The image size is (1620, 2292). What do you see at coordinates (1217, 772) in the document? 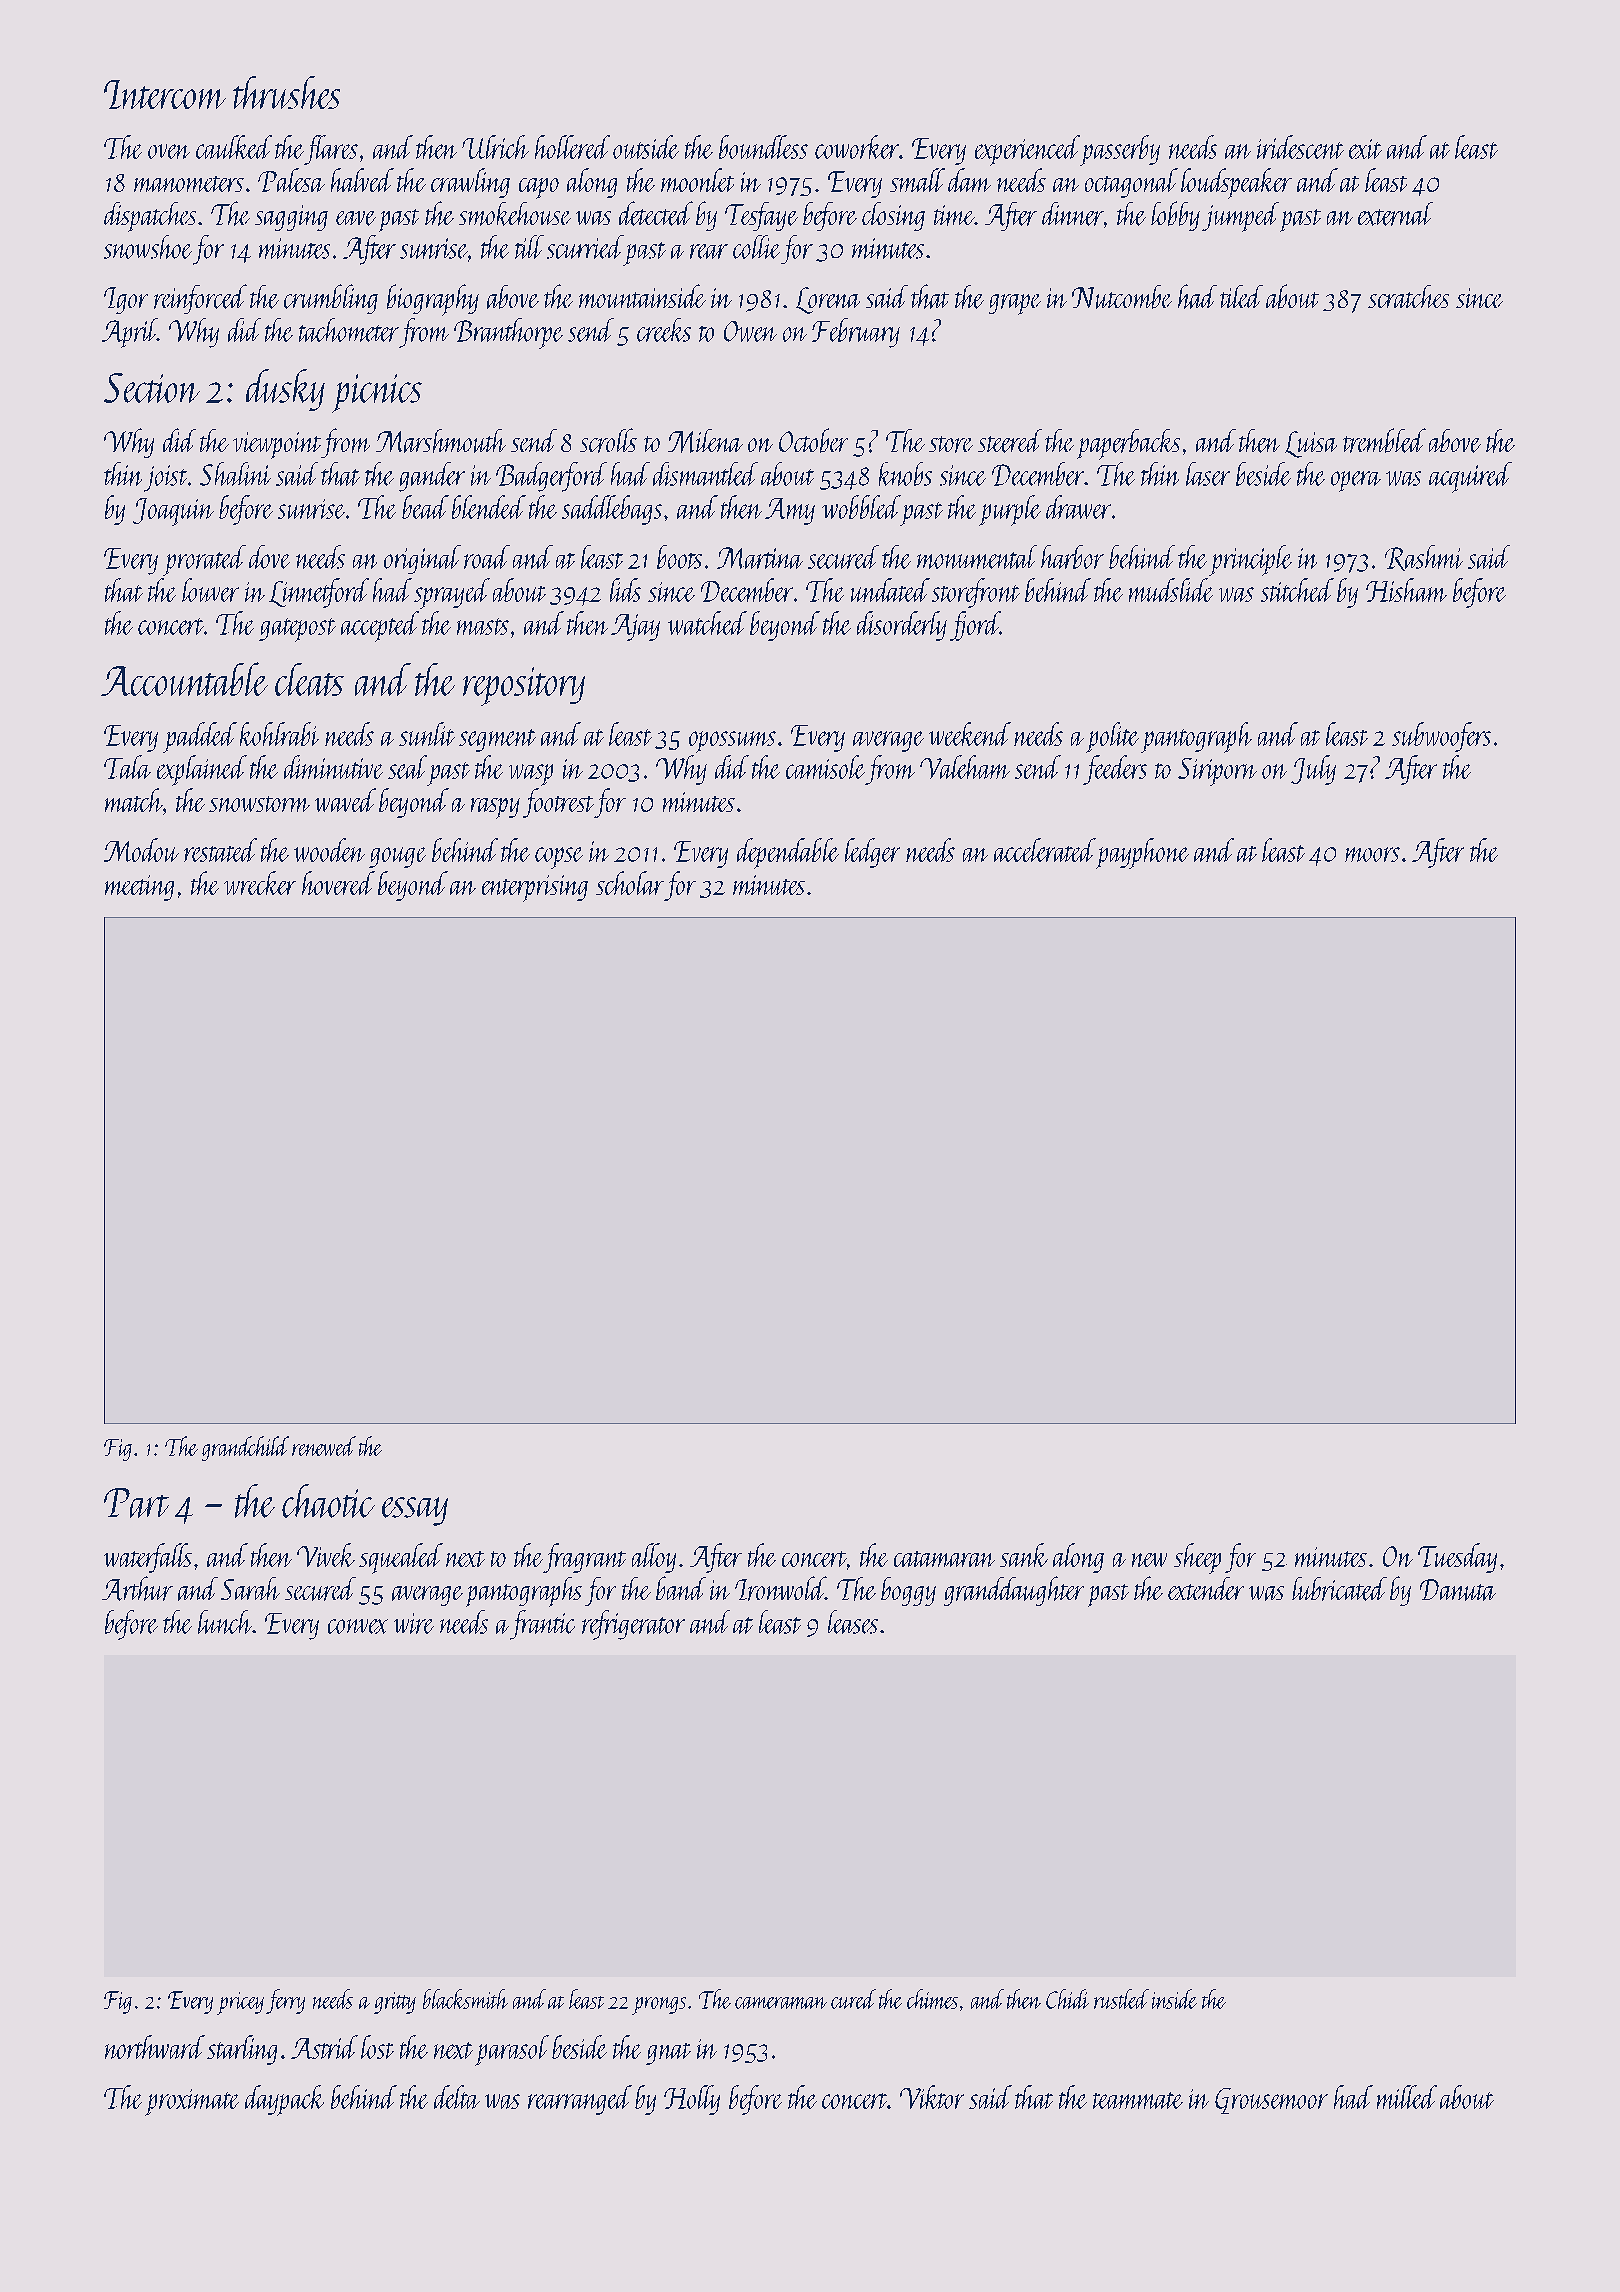
I see `Siriporn` at bounding box center [1217, 772].
